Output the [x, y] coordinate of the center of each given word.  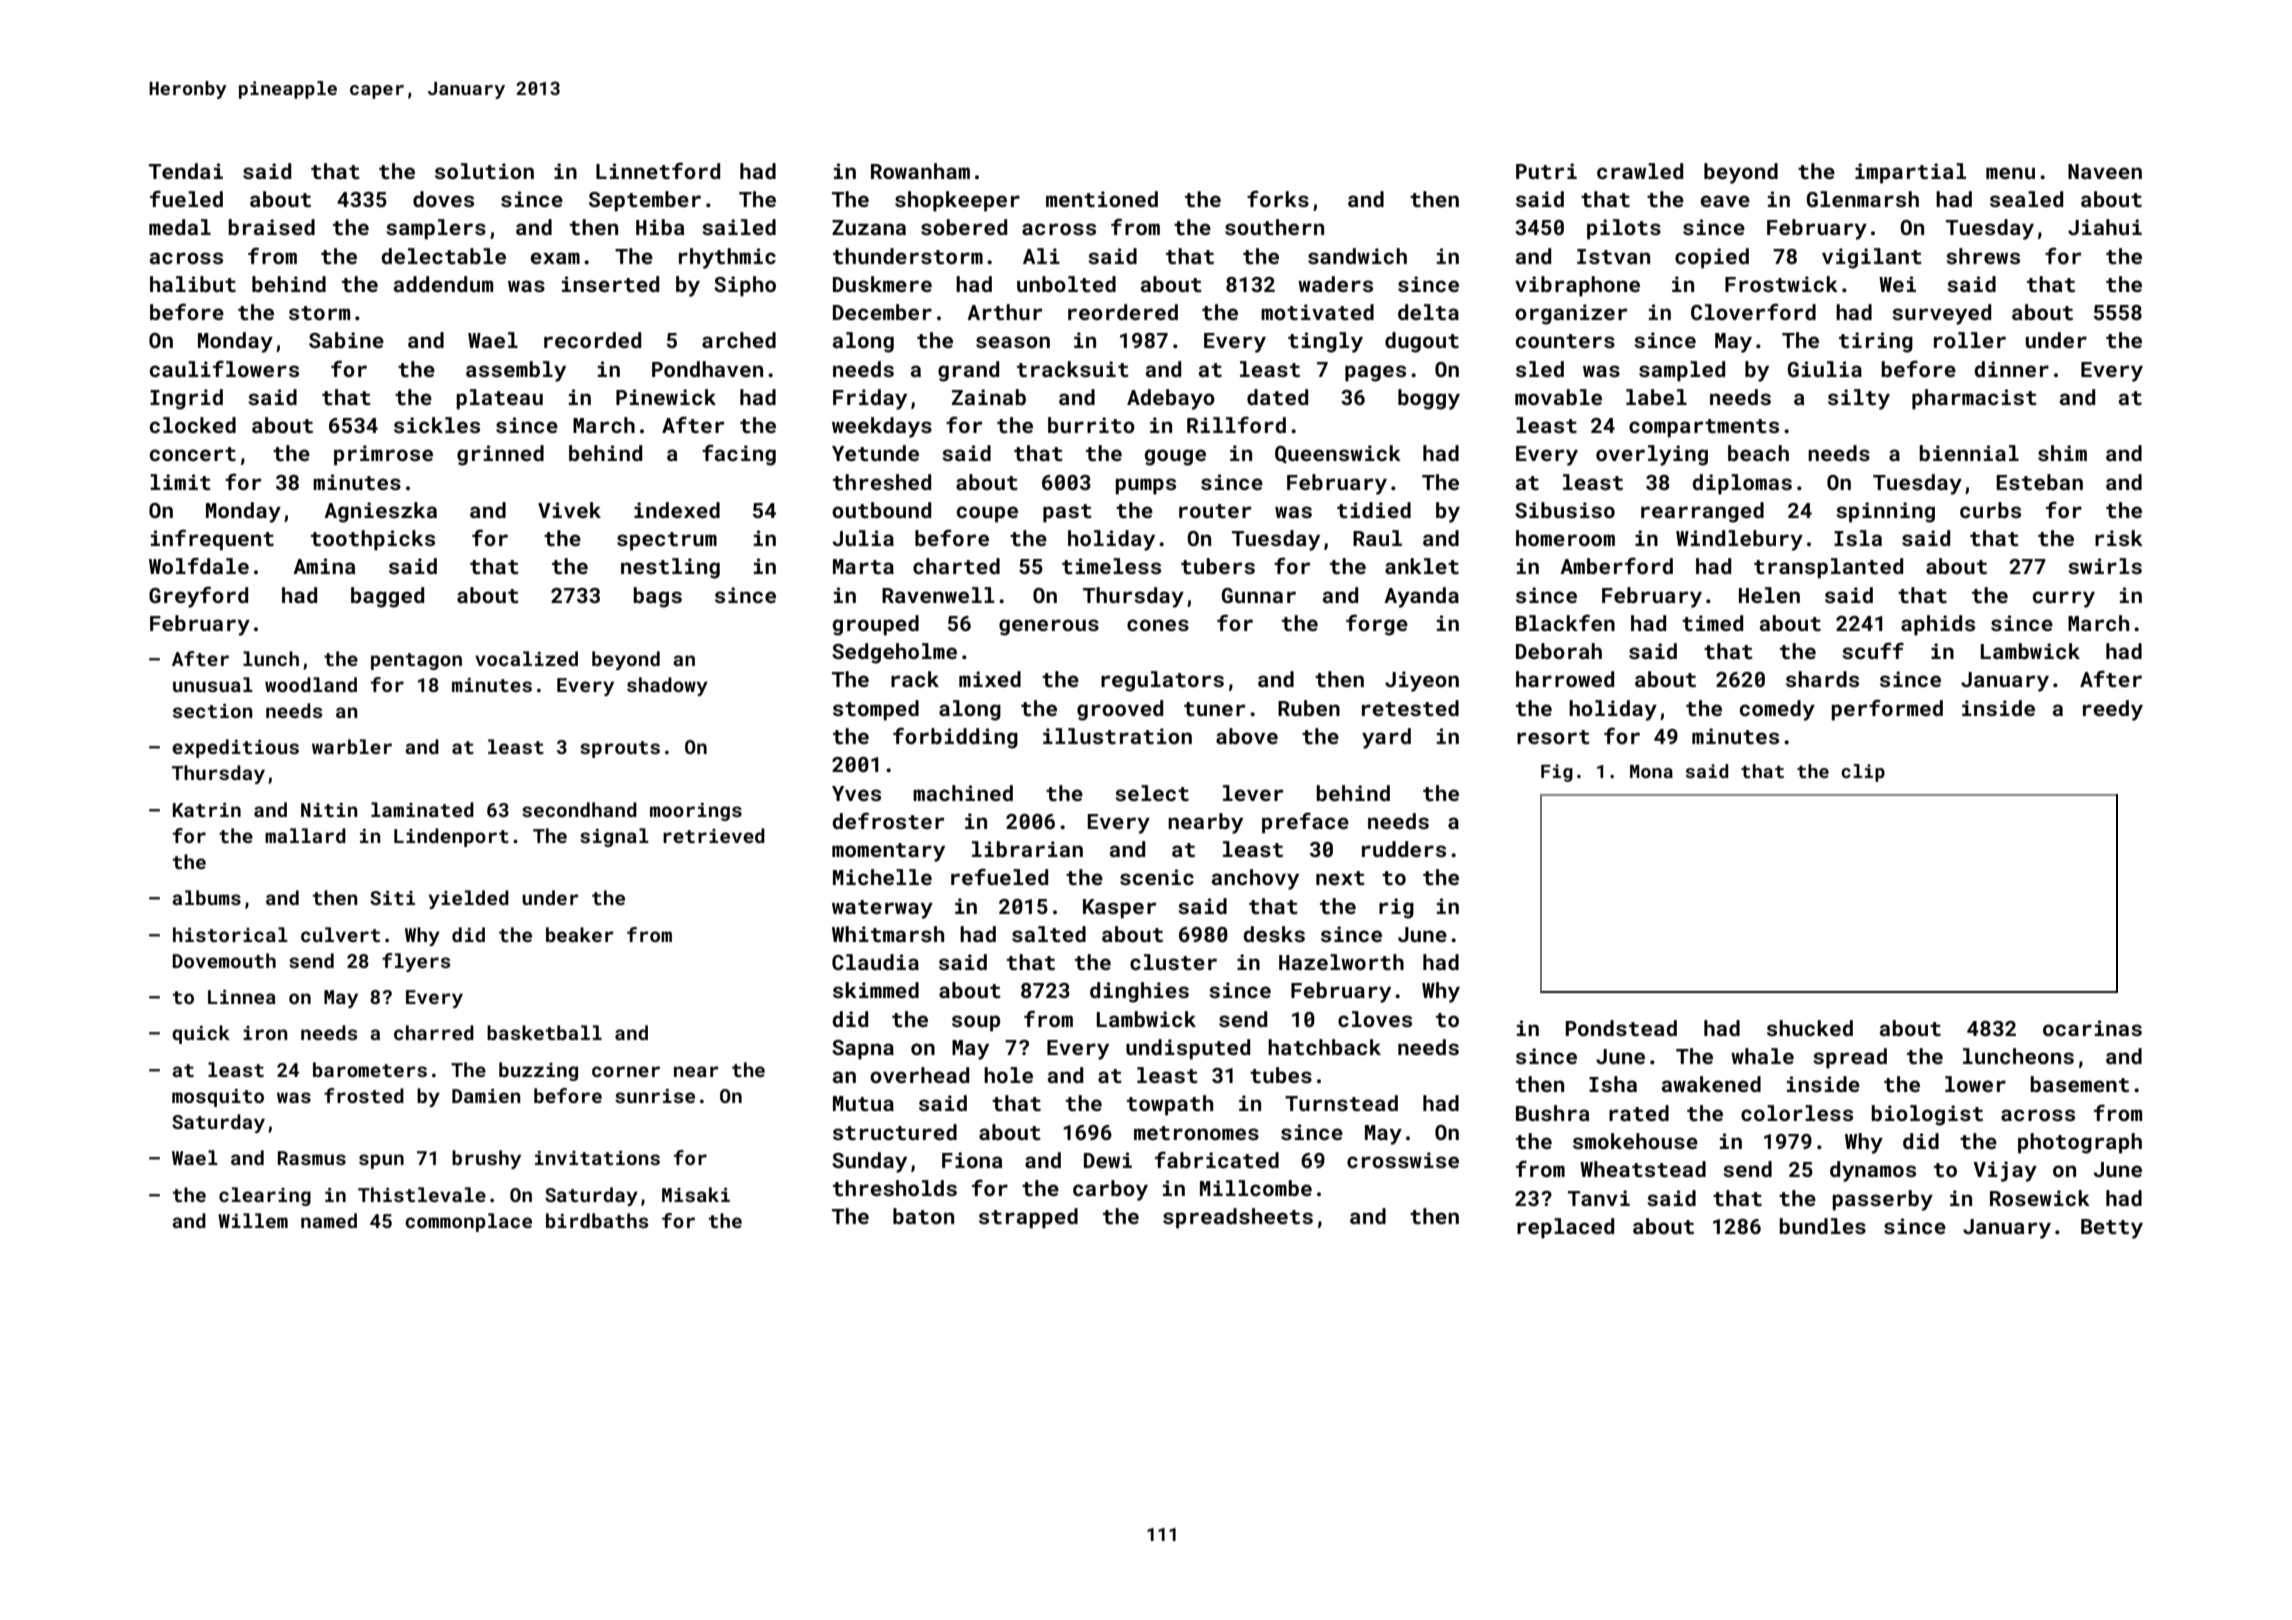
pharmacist [1974, 399]
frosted [364, 1095]
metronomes [1196, 1133]
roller [1970, 340]
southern [1274, 227]
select [1152, 793]
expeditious [235, 748]
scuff [1873, 650]
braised [271, 227]
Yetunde [875, 453]
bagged [387, 597]
